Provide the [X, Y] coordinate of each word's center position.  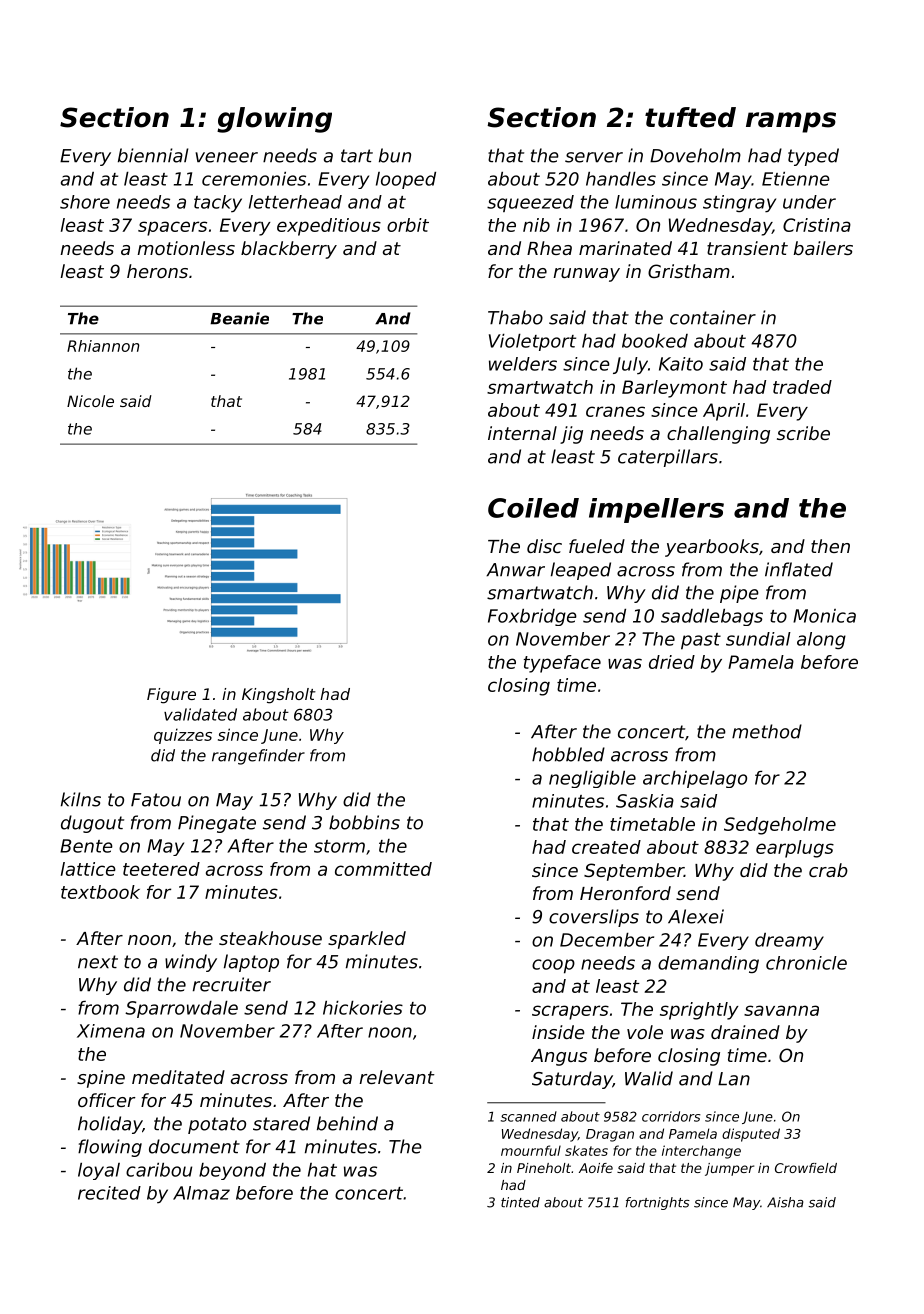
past [701, 641]
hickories [363, 1008]
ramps [791, 122]
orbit [408, 225]
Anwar [515, 570]
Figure [171, 696]
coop [553, 966]
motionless [186, 248]
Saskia [645, 801]
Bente [86, 846]
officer [107, 1100]
